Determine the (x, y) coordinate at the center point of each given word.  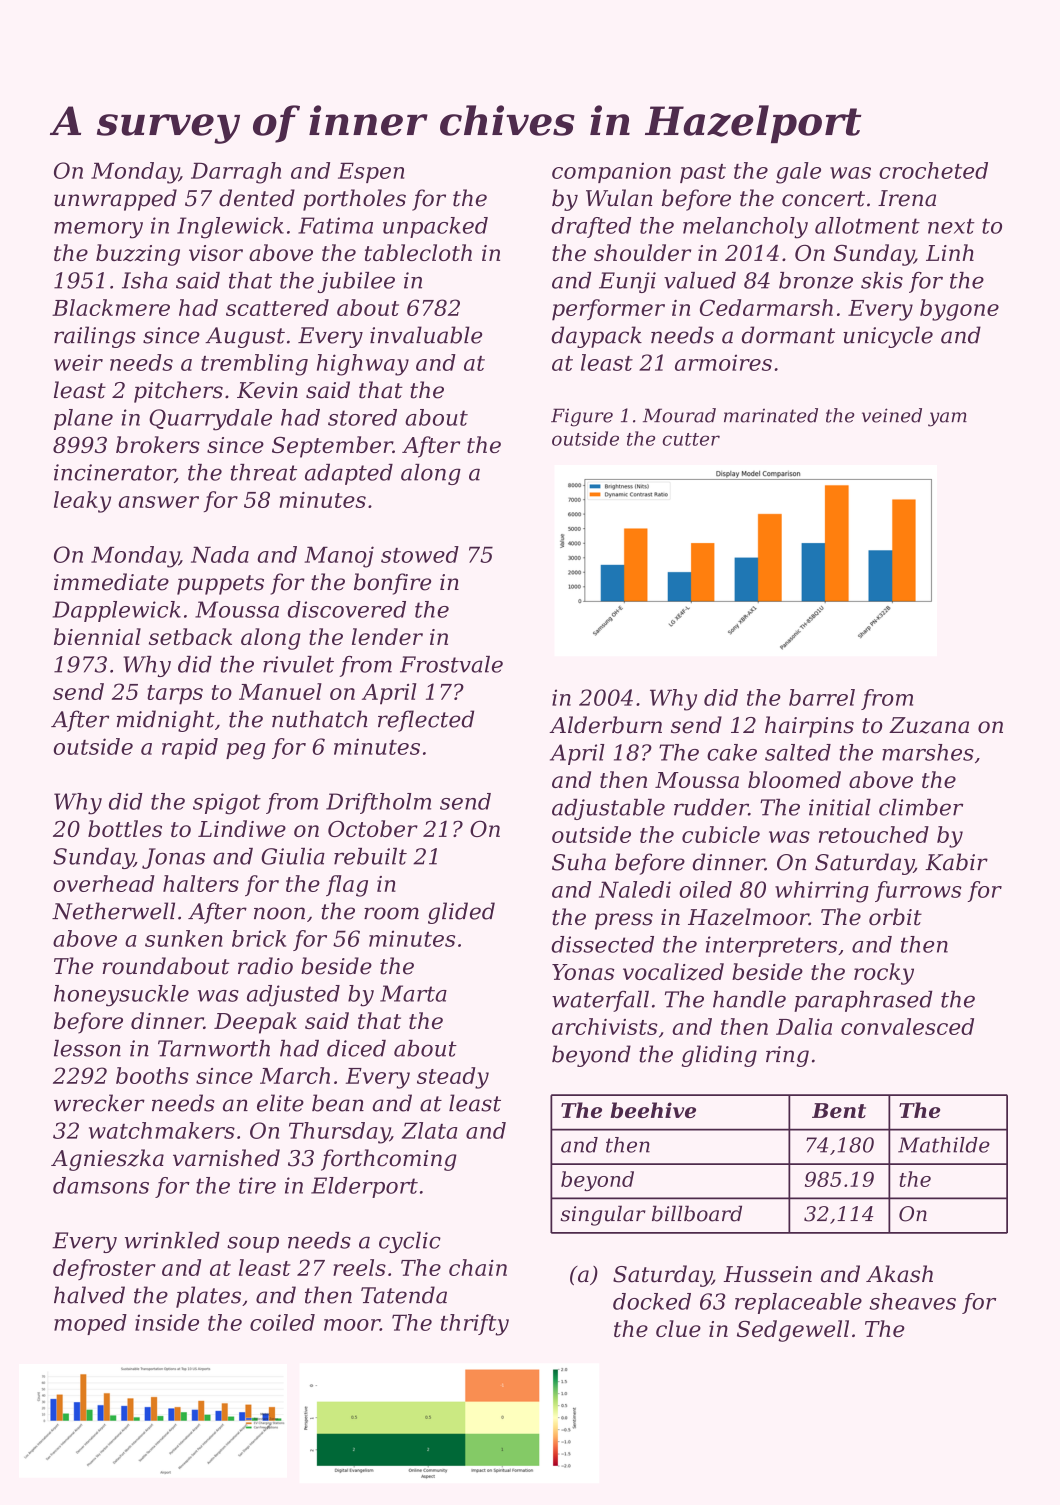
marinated (771, 415)
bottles (125, 828)
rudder (711, 807)
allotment (867, 225)
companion (611, 173)
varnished (226, 1158)
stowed (420, 554)
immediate (111, 582)
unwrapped (115, 200)
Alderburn (605, 725)
